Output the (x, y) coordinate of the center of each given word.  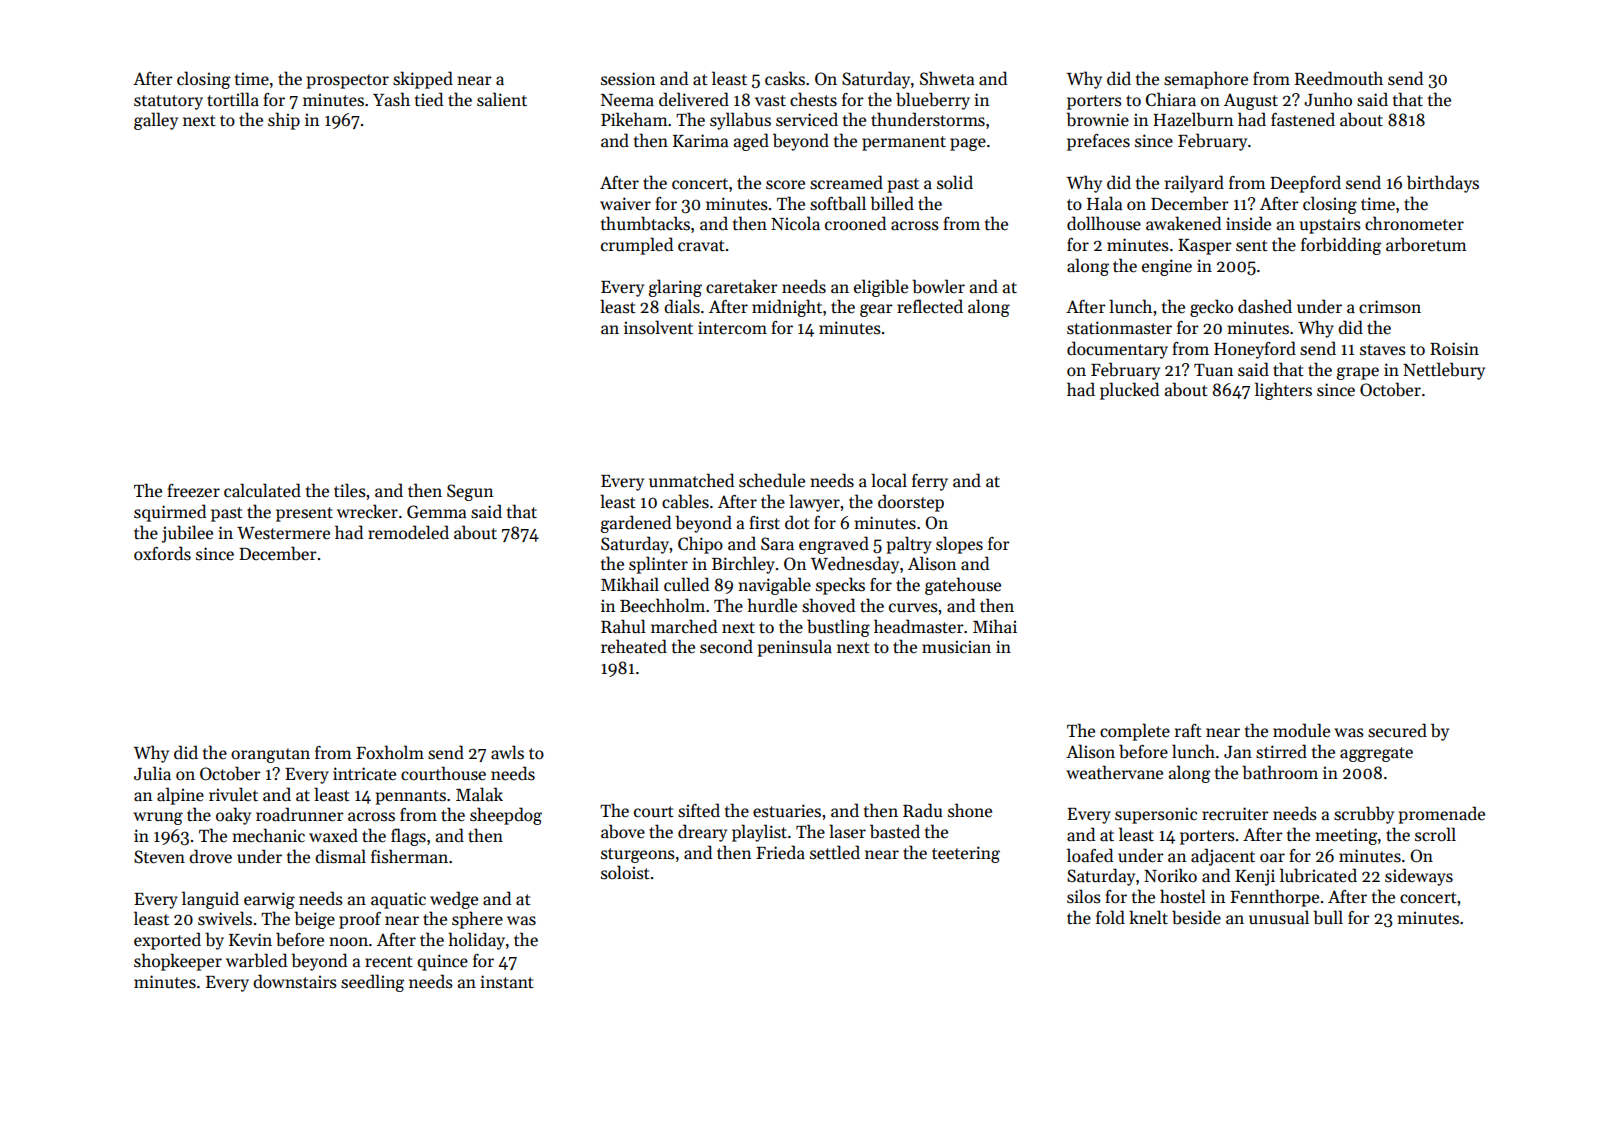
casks (785, 78)
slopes (959, 545)
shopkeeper (178, 962)
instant (507, 982)
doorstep (911, 503)
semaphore (1206, 80)
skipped (423, 80)
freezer (193, 491)
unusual (1279, 917)
